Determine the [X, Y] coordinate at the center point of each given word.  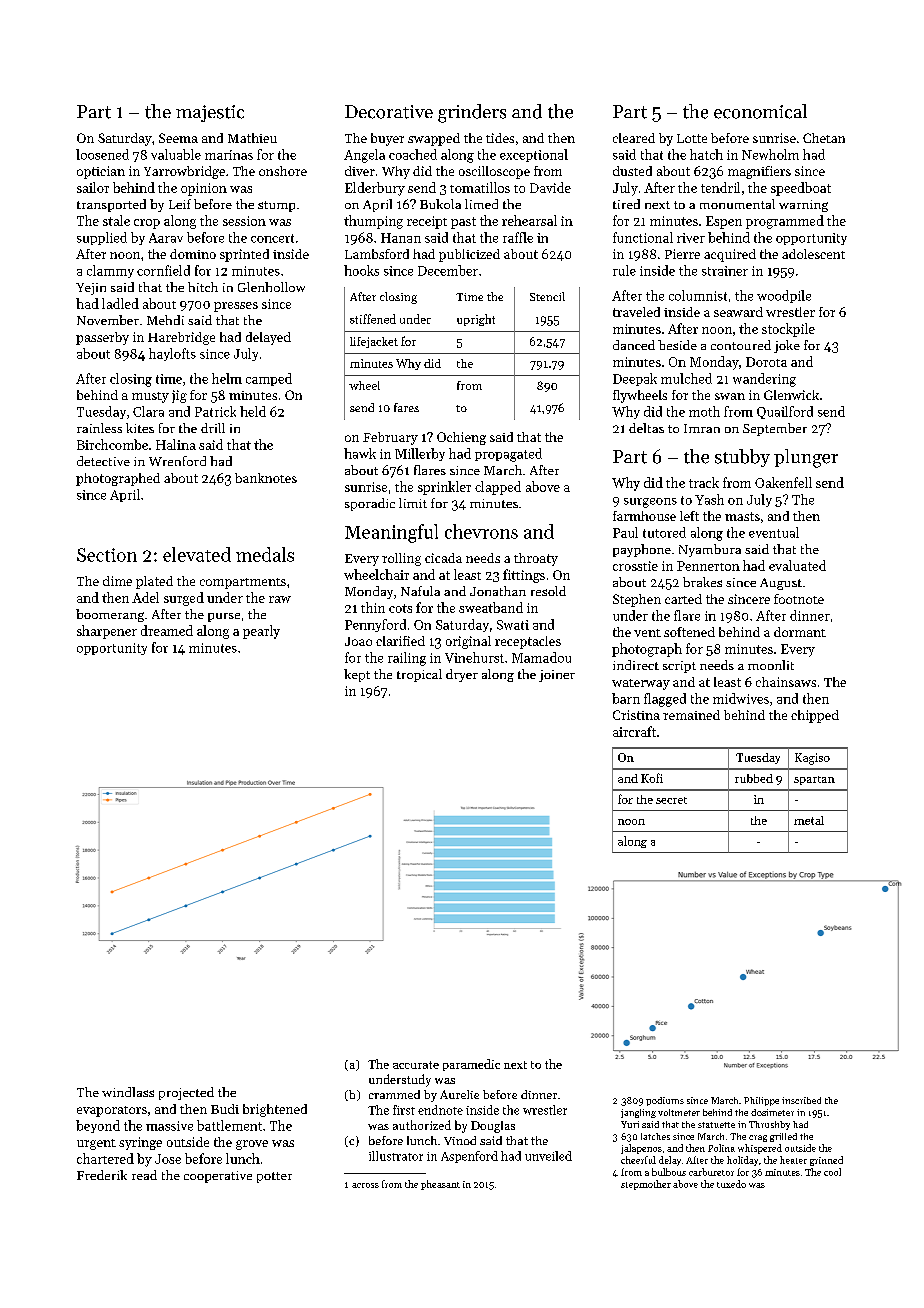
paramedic [471, 1065]
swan [730, 396]
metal [809, 820]
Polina [721, 1148]
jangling [638, 1113]
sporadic [370, 504]
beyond [98, 1126]
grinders [472, 113]
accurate [416, 1065]
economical [760, 111]
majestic [210, 113]
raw [280, 599]
